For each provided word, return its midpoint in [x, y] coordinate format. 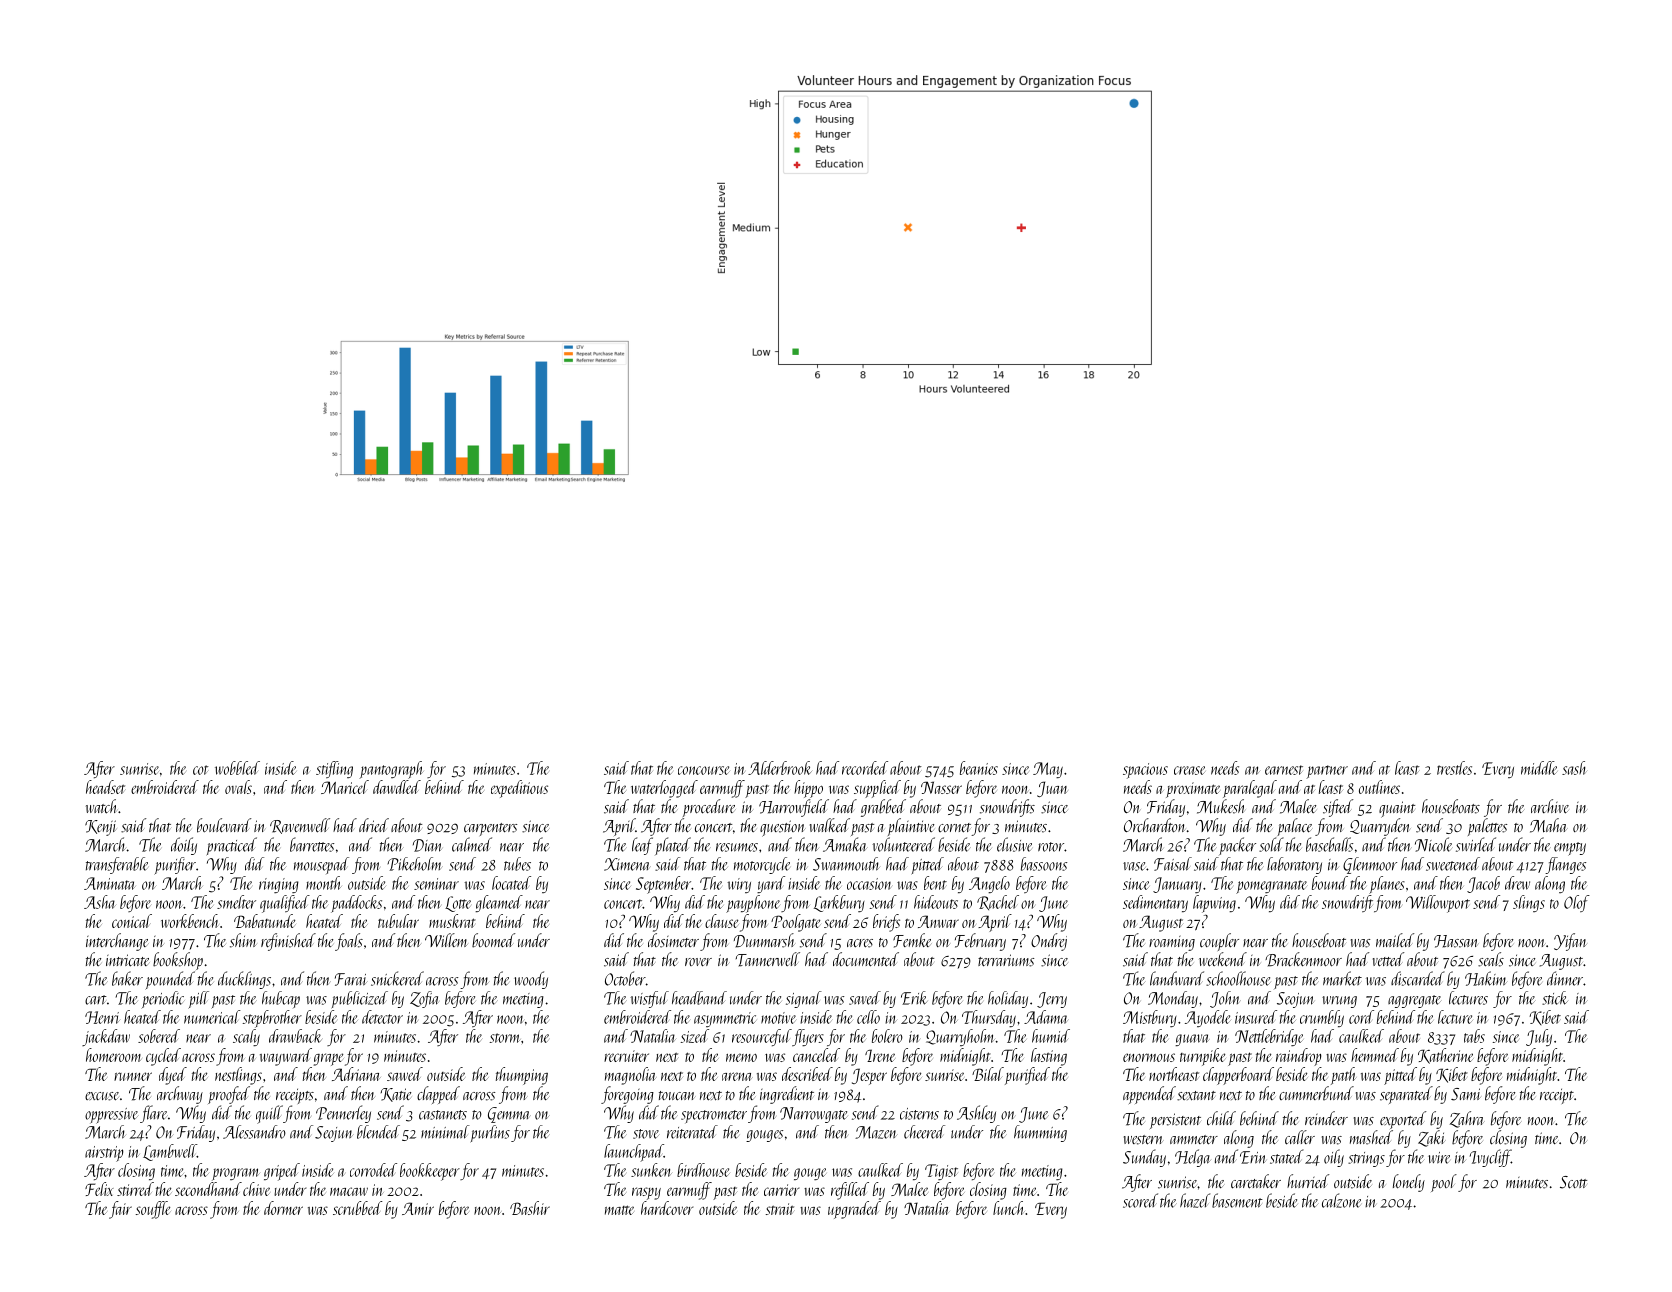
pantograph [391, 770]
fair [120, 1210]
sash [1574, 768]
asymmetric [725, 1019]
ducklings [244, 980]
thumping [522, 1076]
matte [619, 1210]
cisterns [919, 1114]
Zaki [1432, 1138]
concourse [704, 770]
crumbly [1322, 1018]
